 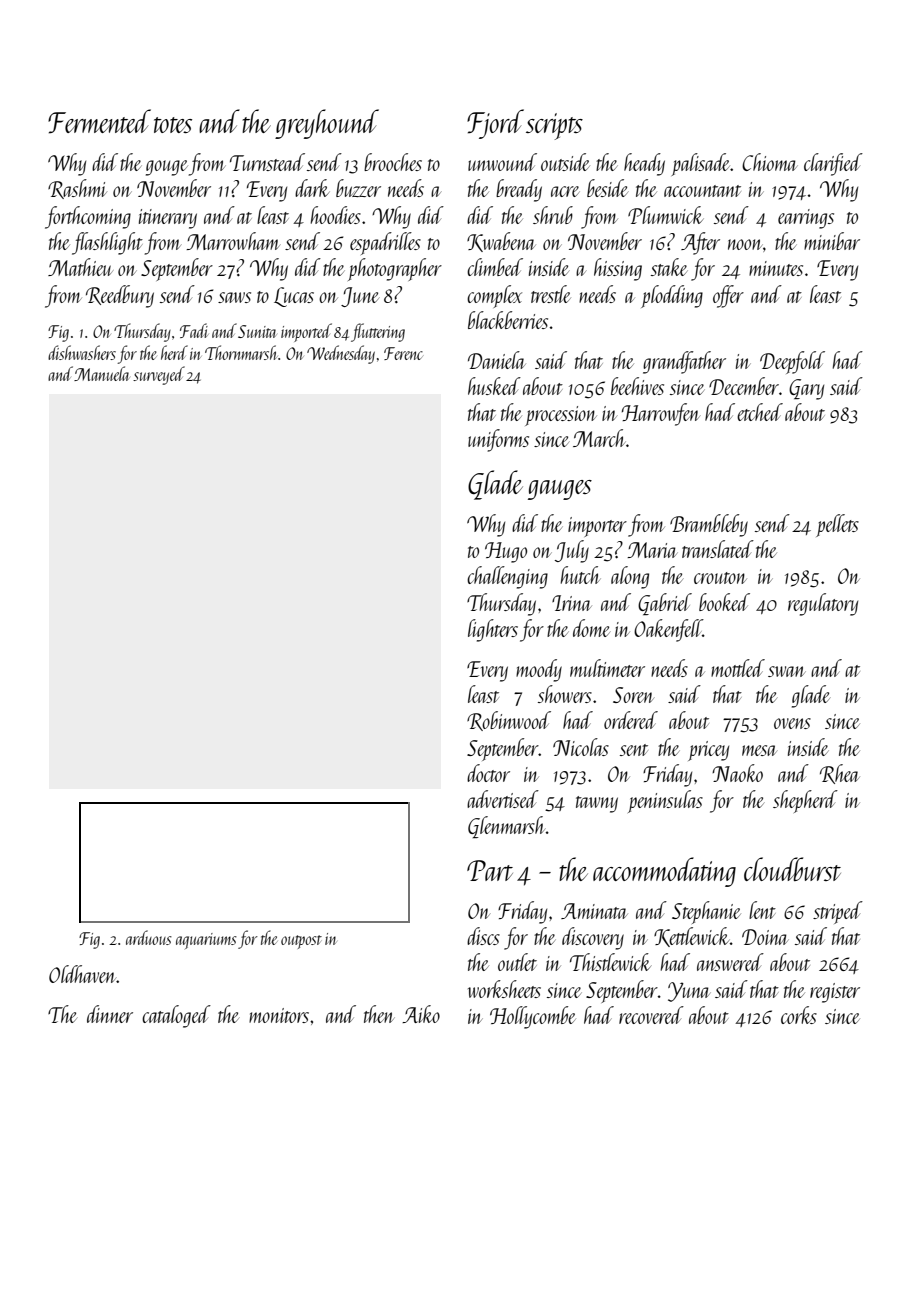 What do you see at coordinates (833, 164) in the screenshot?
I see `clarified` at bounding box center [833, 164].
